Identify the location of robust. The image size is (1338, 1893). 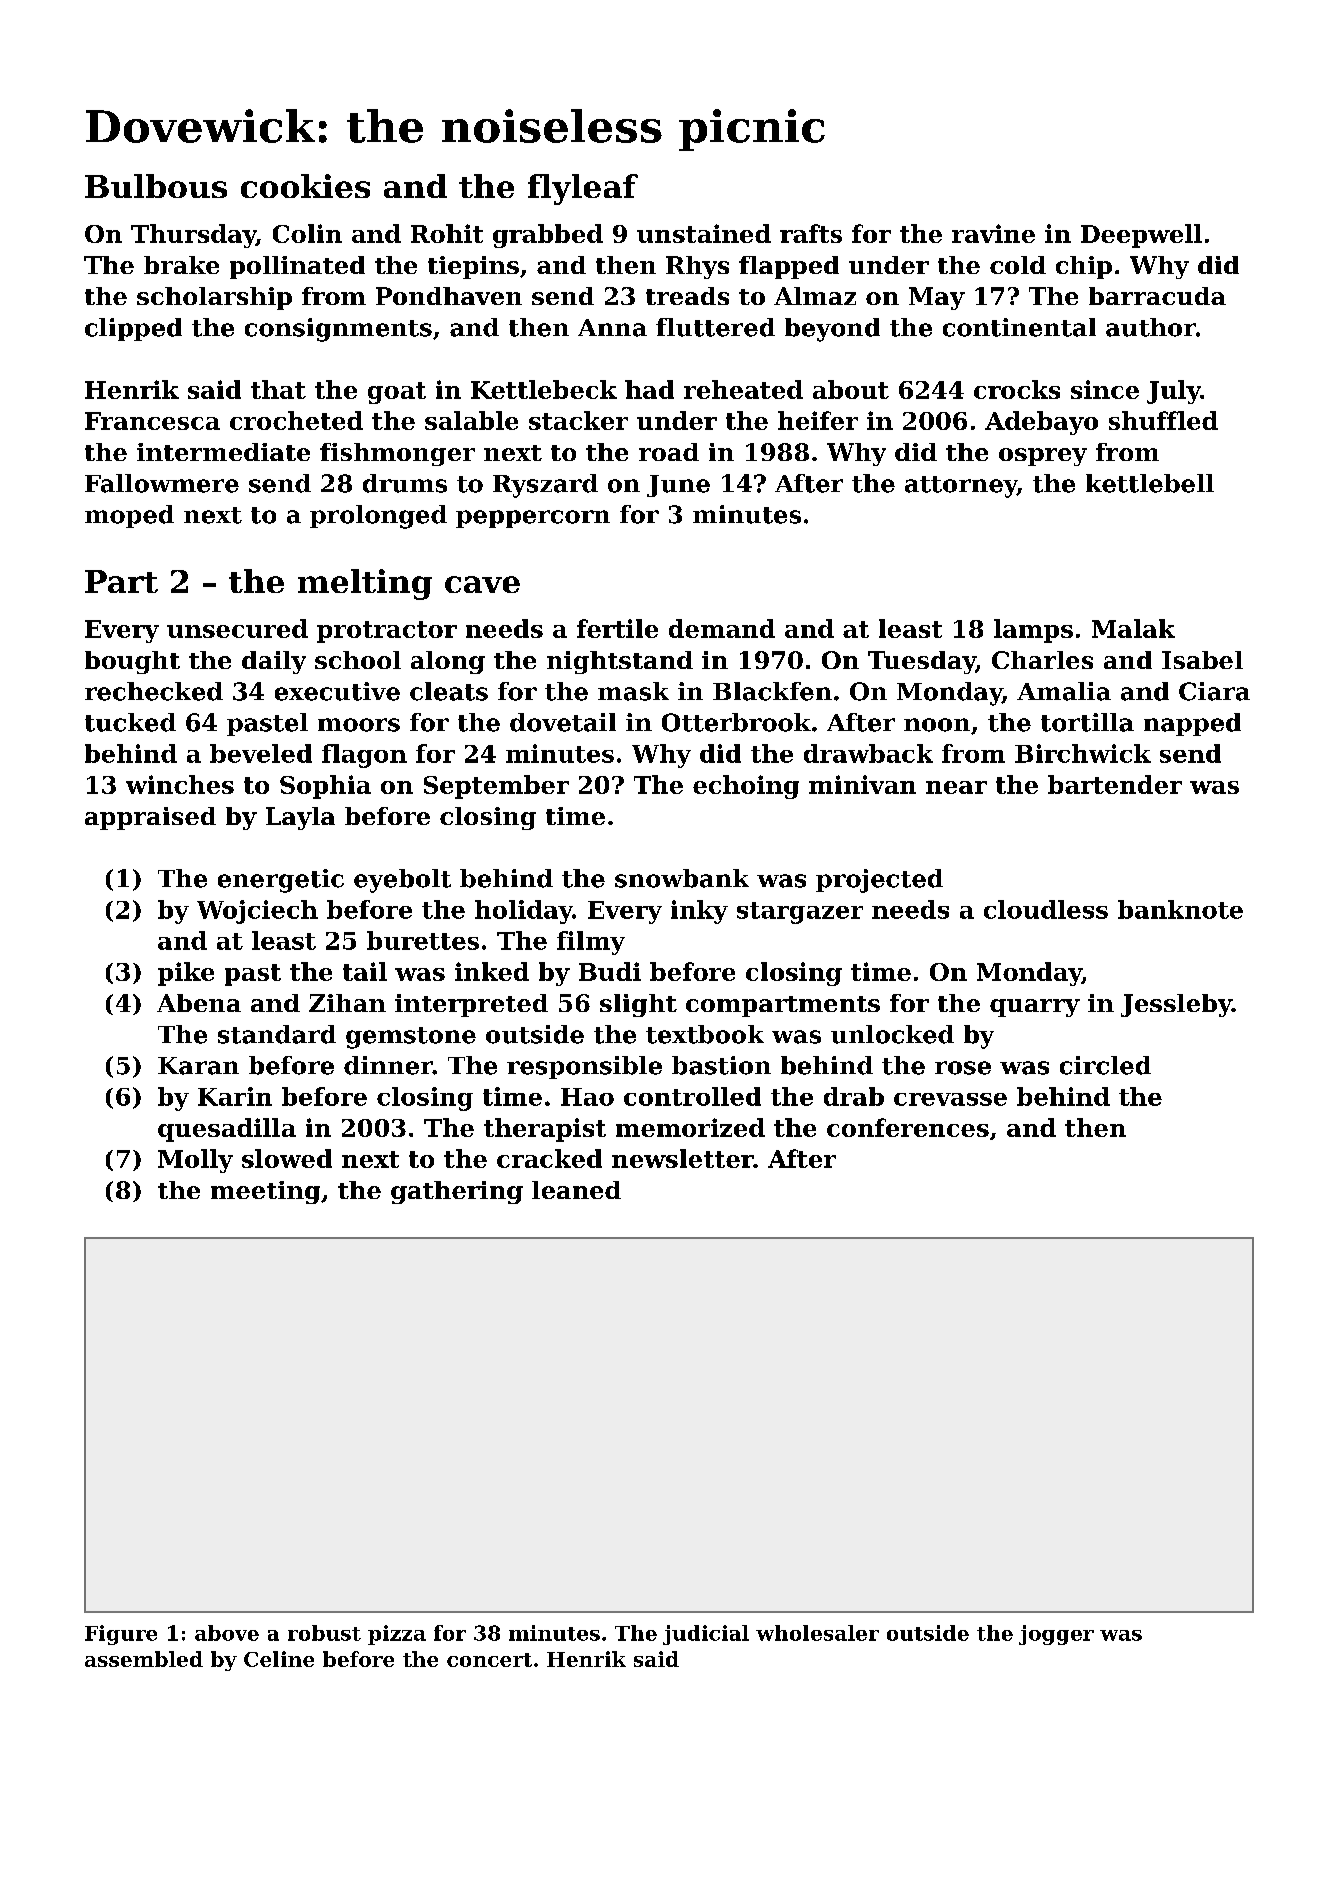
(324, 1633).
